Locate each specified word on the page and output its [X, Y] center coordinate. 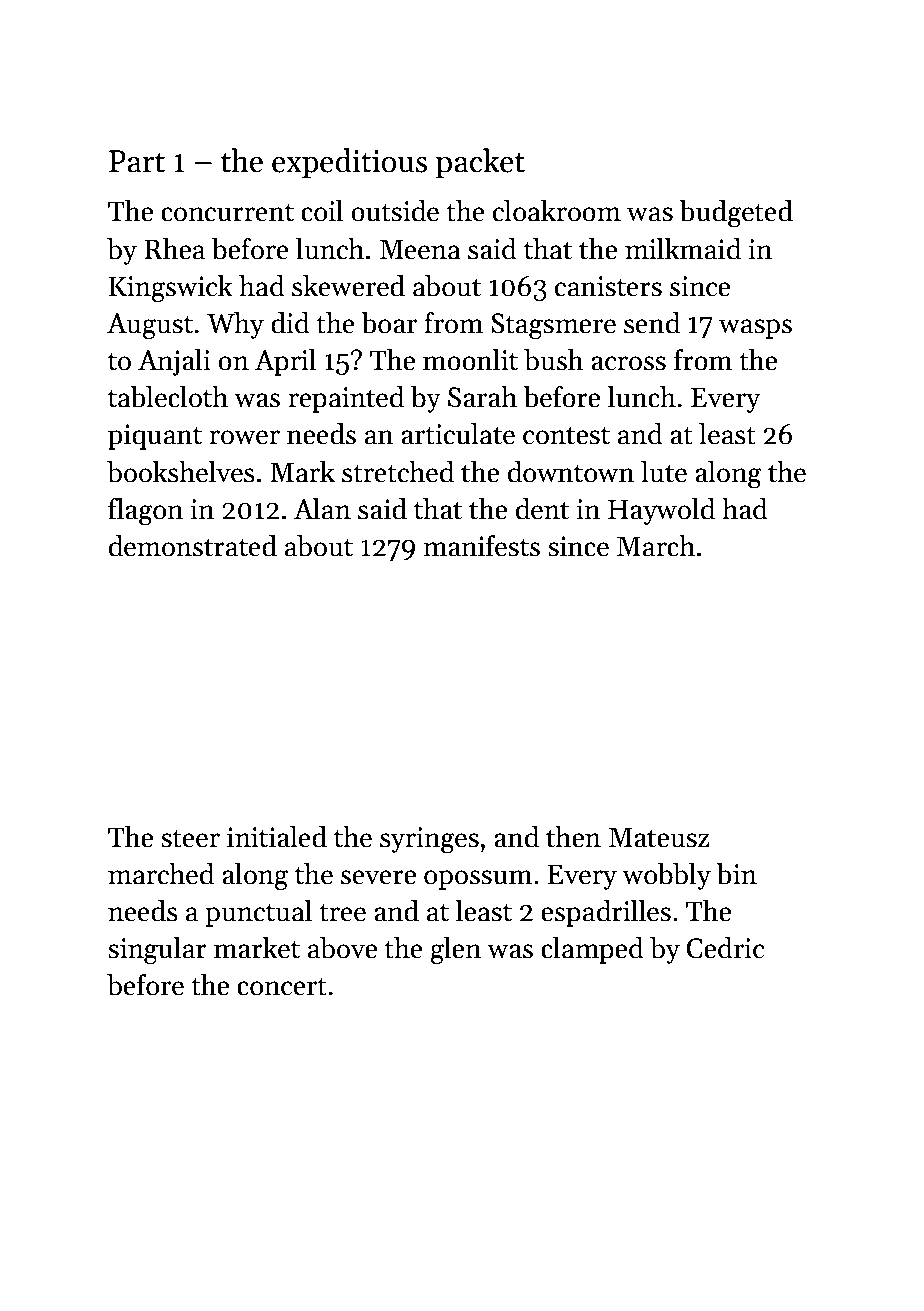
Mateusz [659, 837]
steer [190, 838]
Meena [420, 249]
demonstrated [193, 546]
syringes [429, 840]
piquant [155, 437]
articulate [458, 434]
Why [235, 325]
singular [157, 951]
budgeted [736, 214]
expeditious [350, 163]
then [573, 837]
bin [736, 874]
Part [137, 161]
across [628, 363]
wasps [755, 329]
